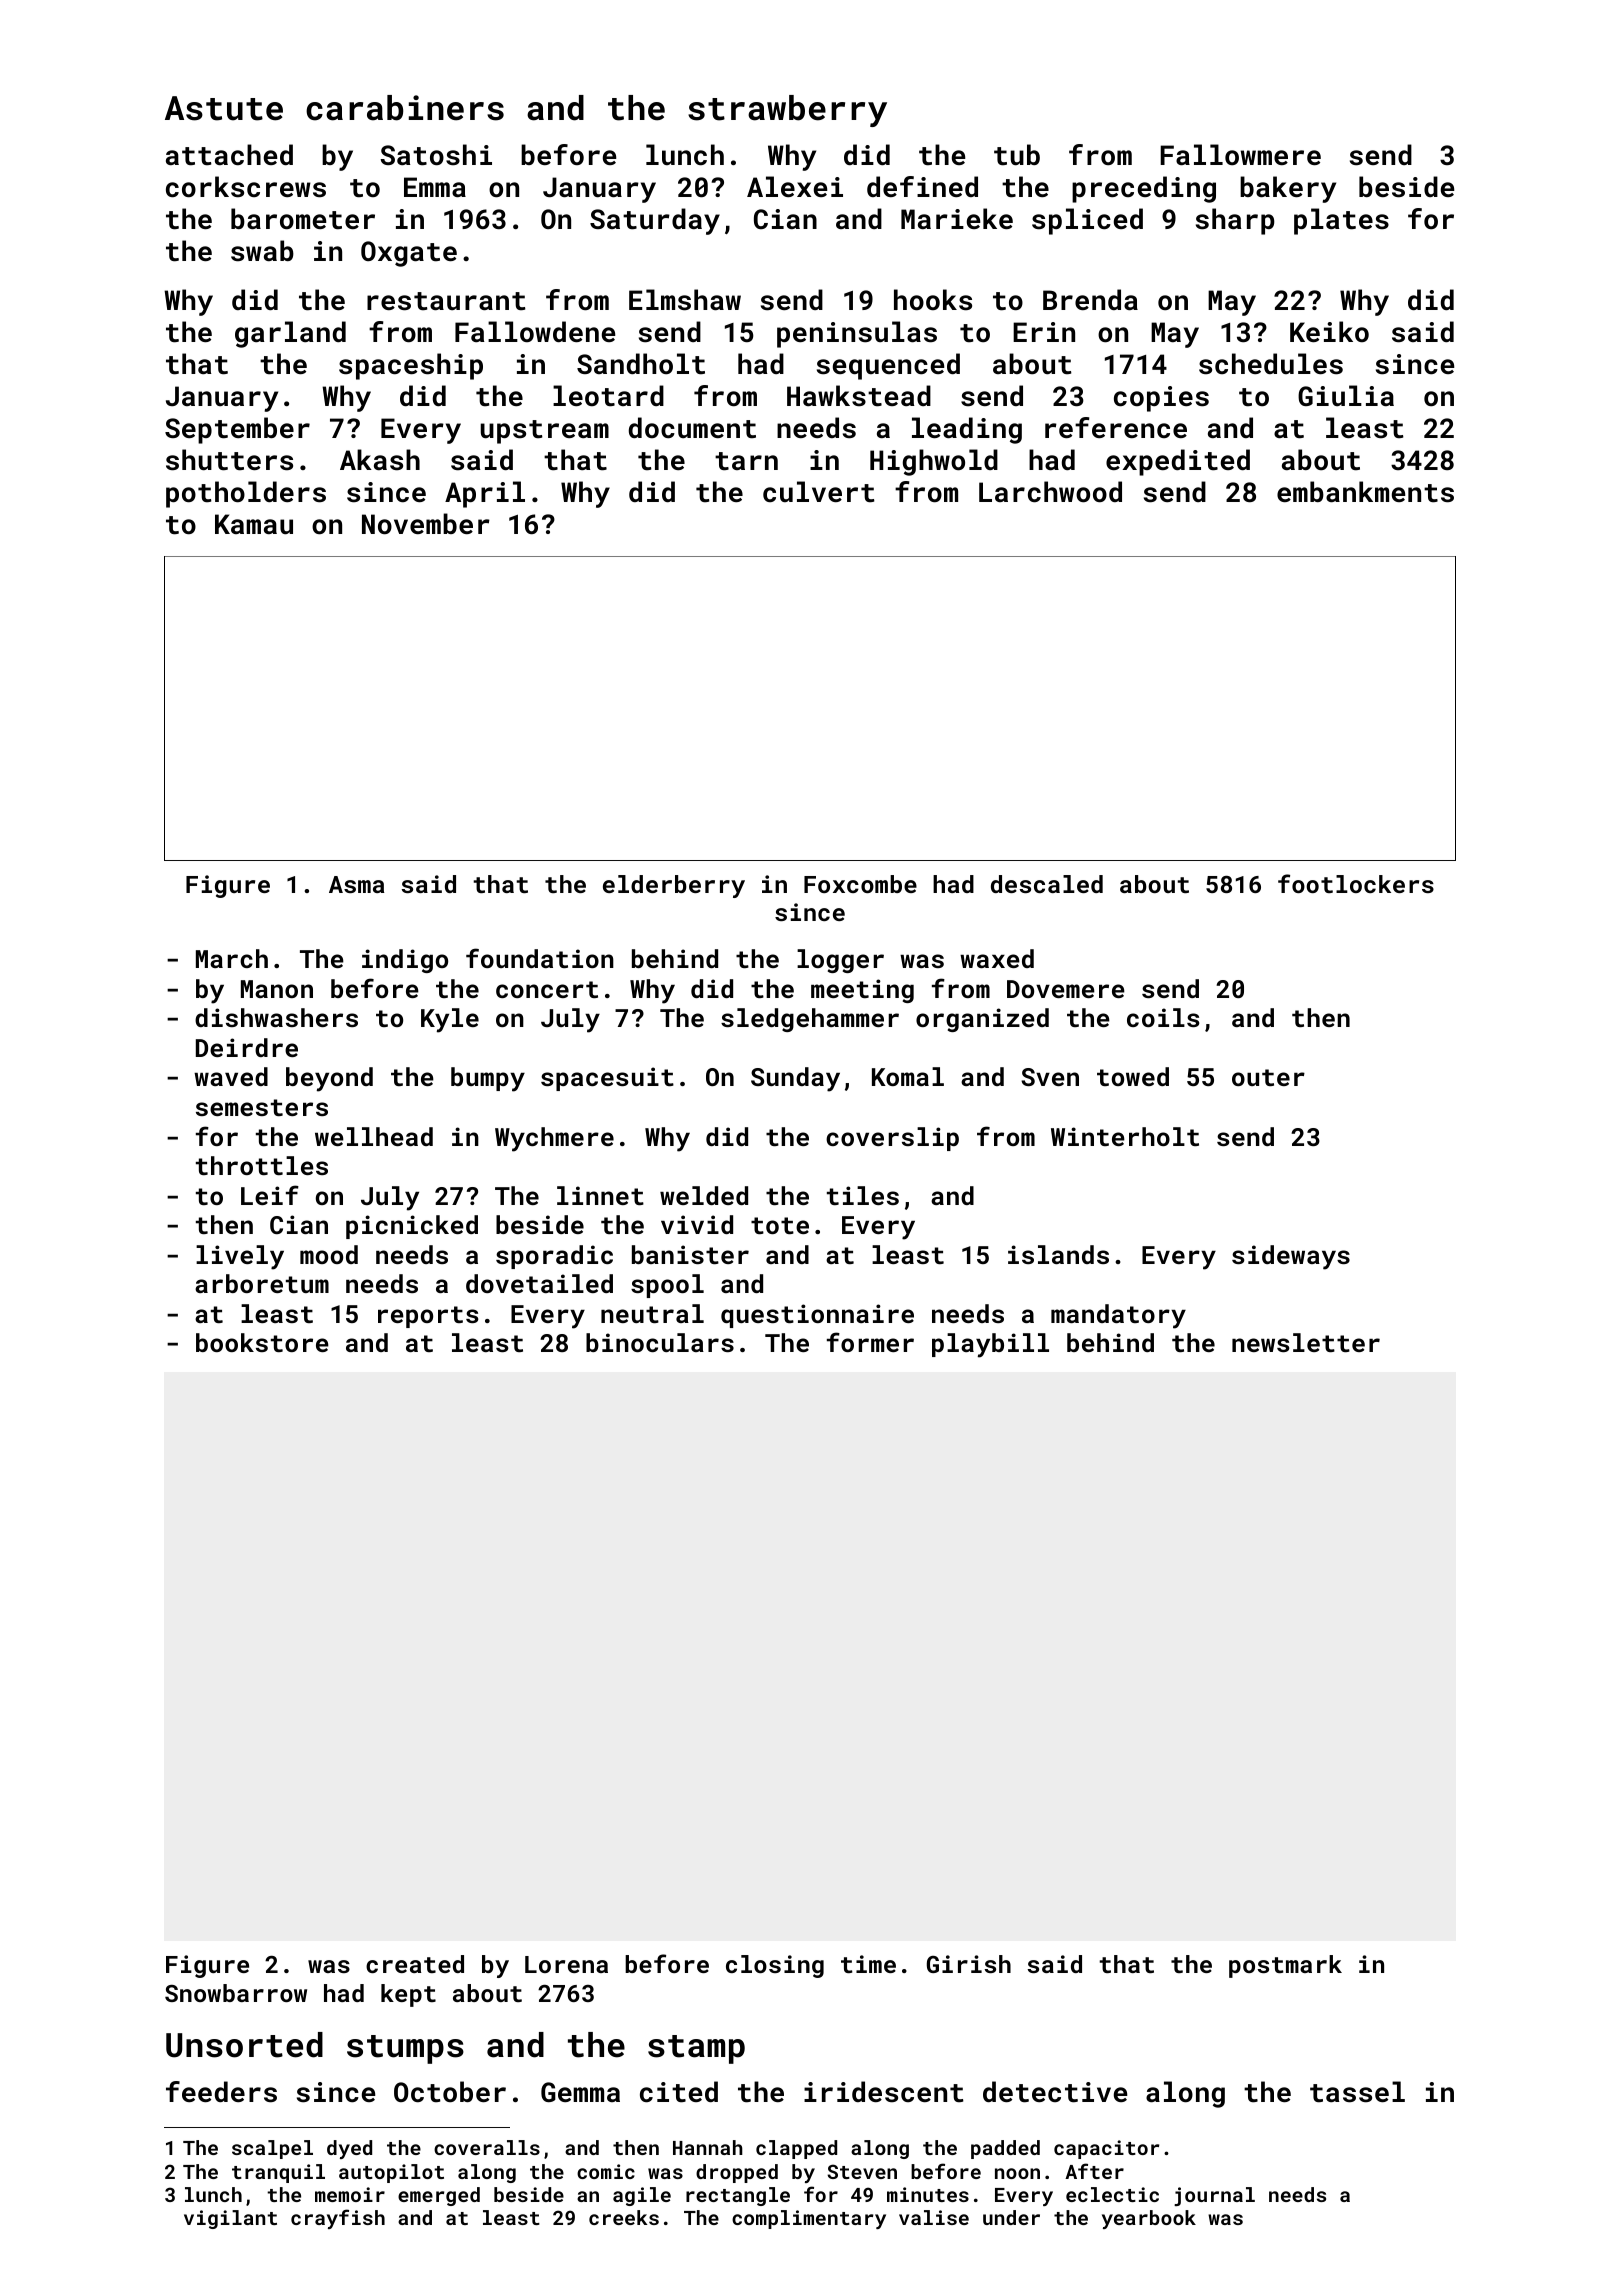  Describe the element at coordinates (641, 364) in the screenshot. I see `Sandholt` at that location.
